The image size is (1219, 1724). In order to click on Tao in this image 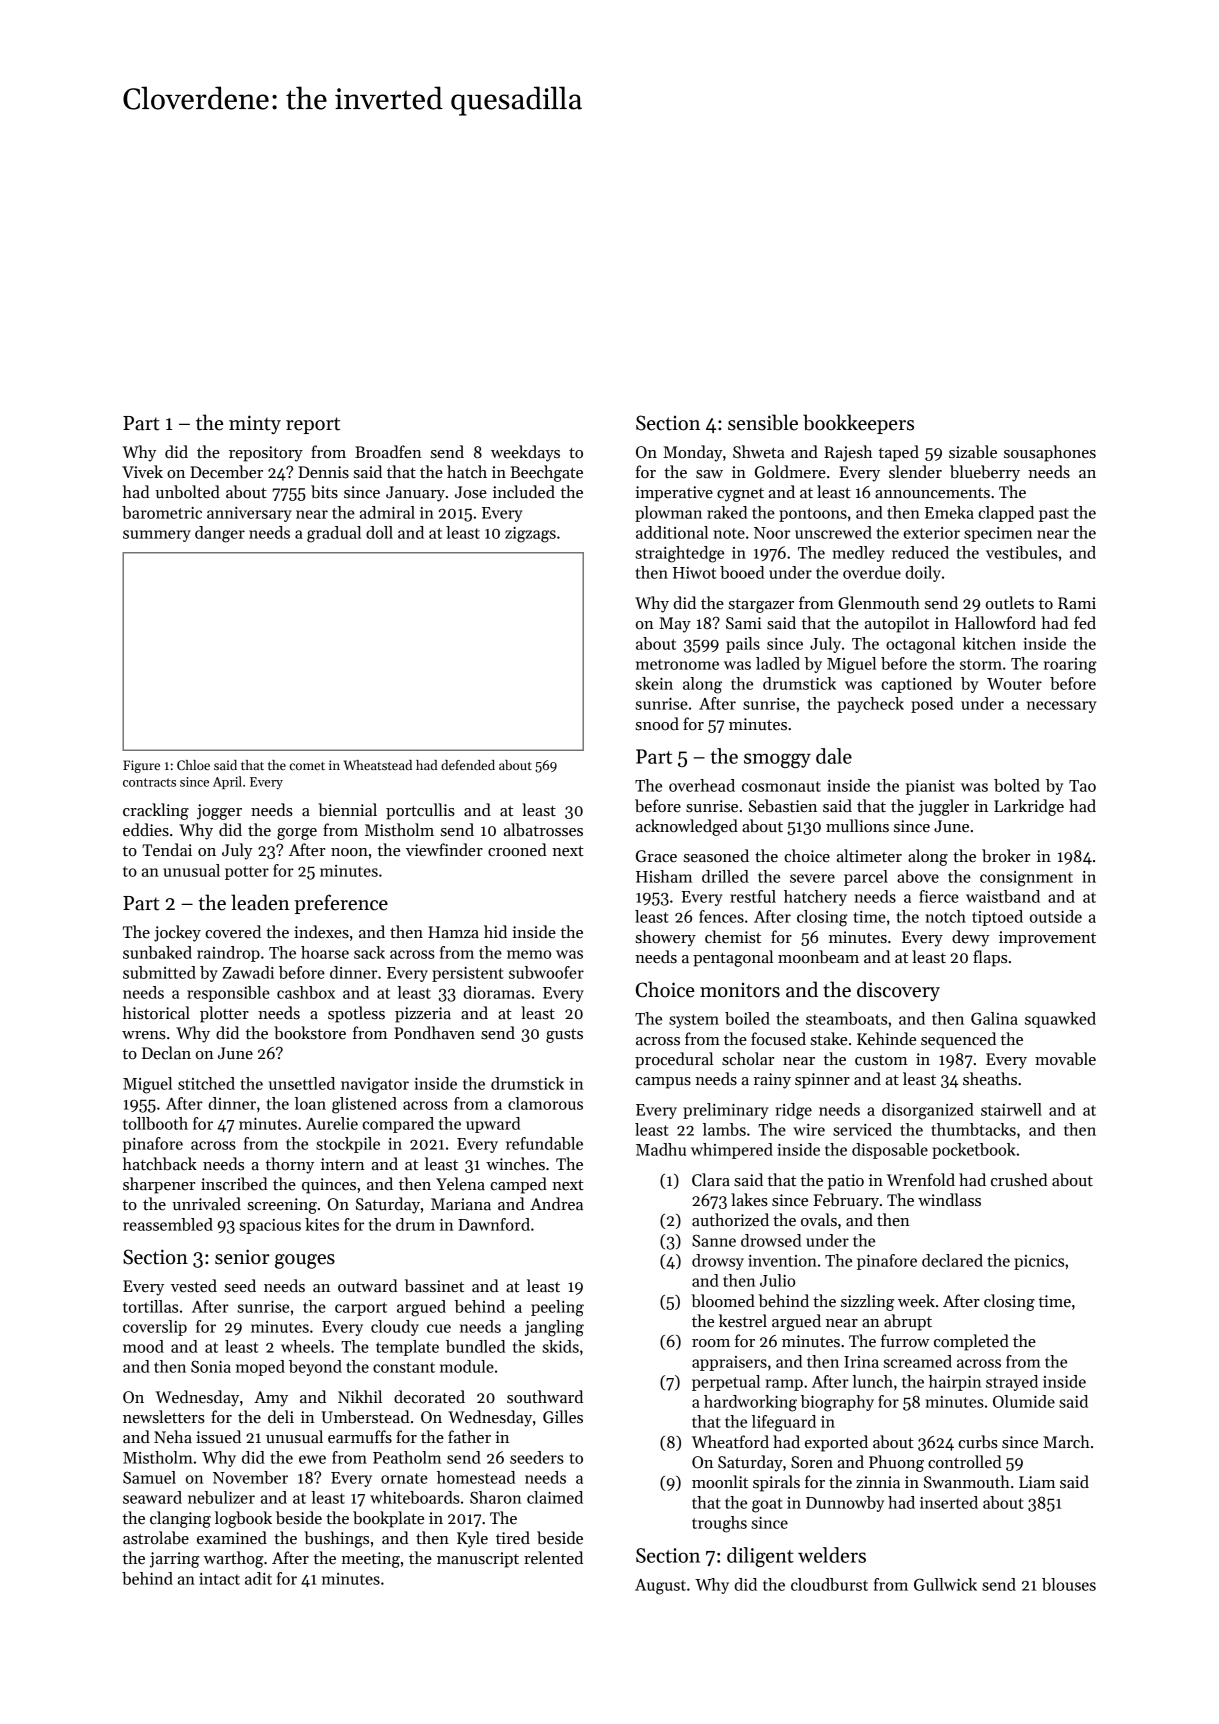, I will do `click(1082, 786)`.
